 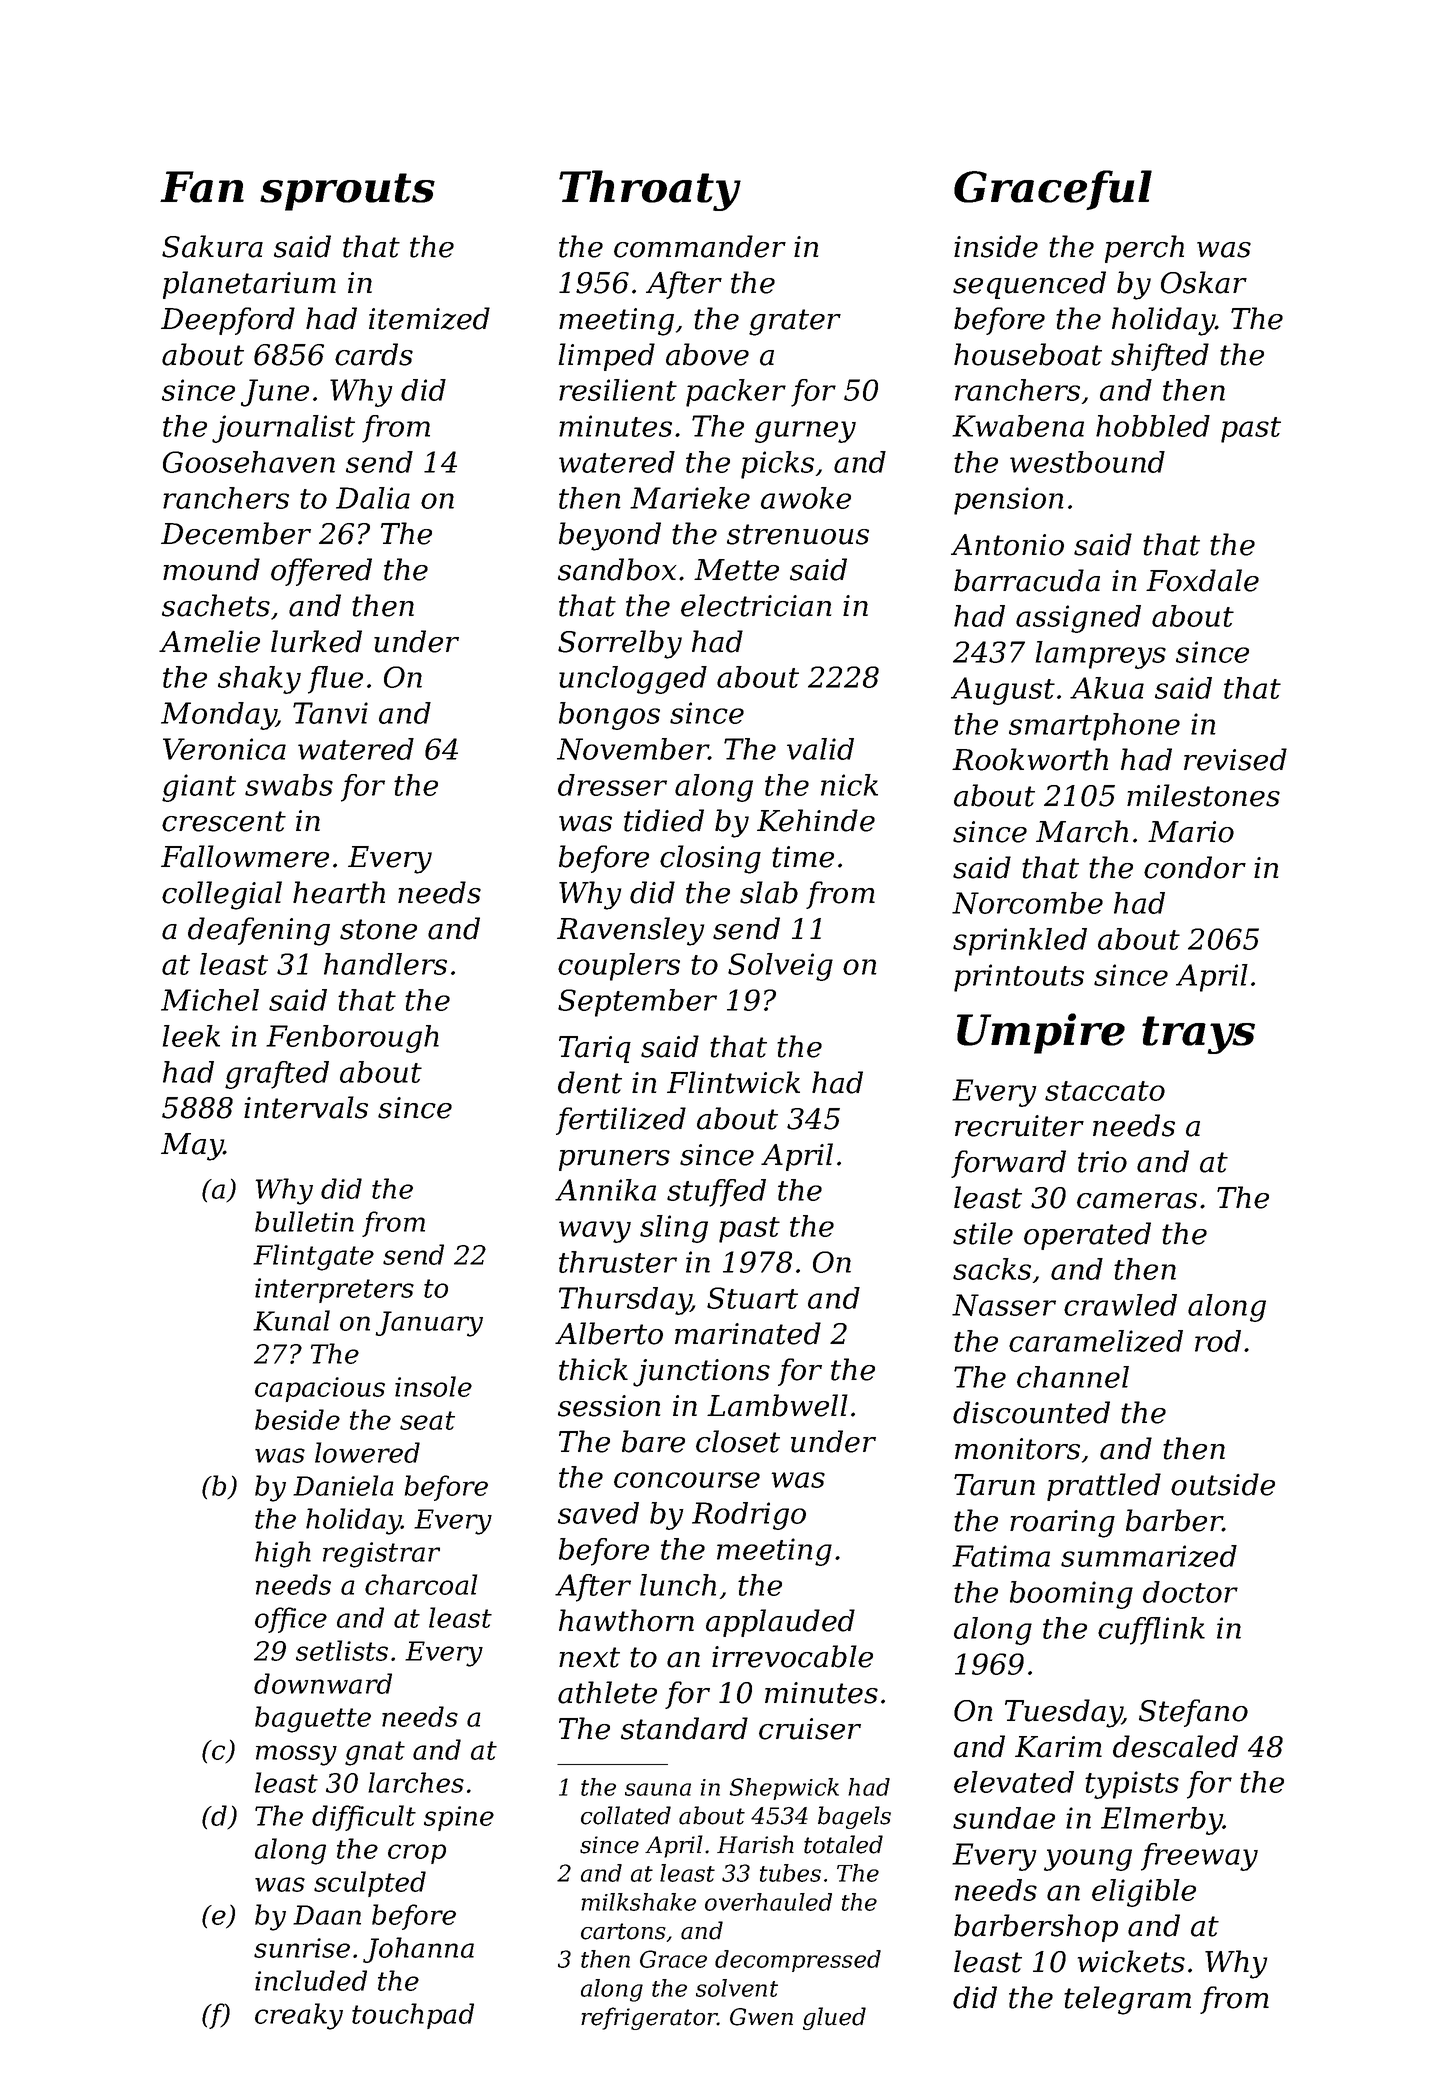 What do you see at coordinates (299, 2016) in the screenshot?
I see `creaky` at bounding box center [299, 2016].
